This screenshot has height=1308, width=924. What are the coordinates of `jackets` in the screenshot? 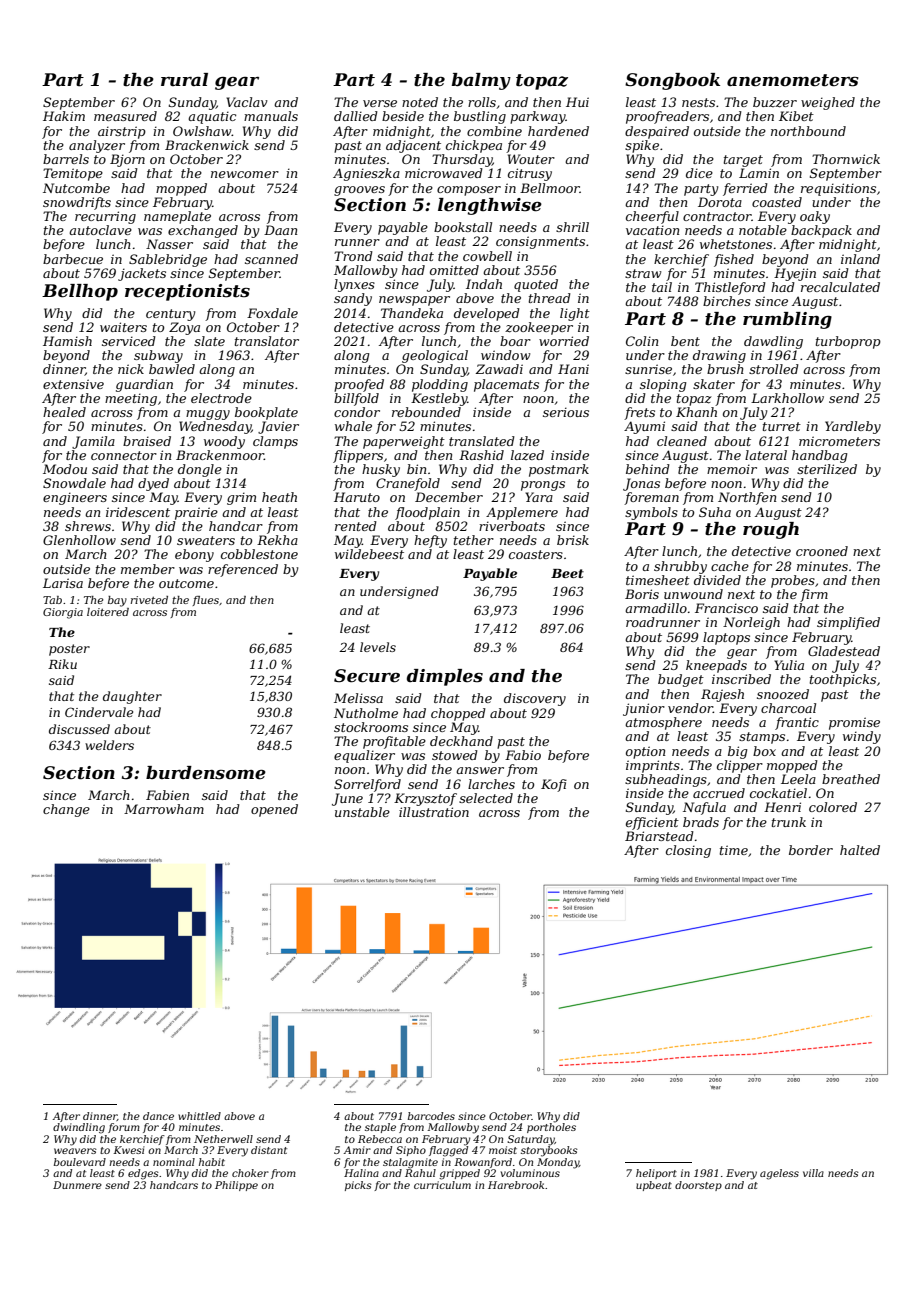 It's located at (142, 274).
